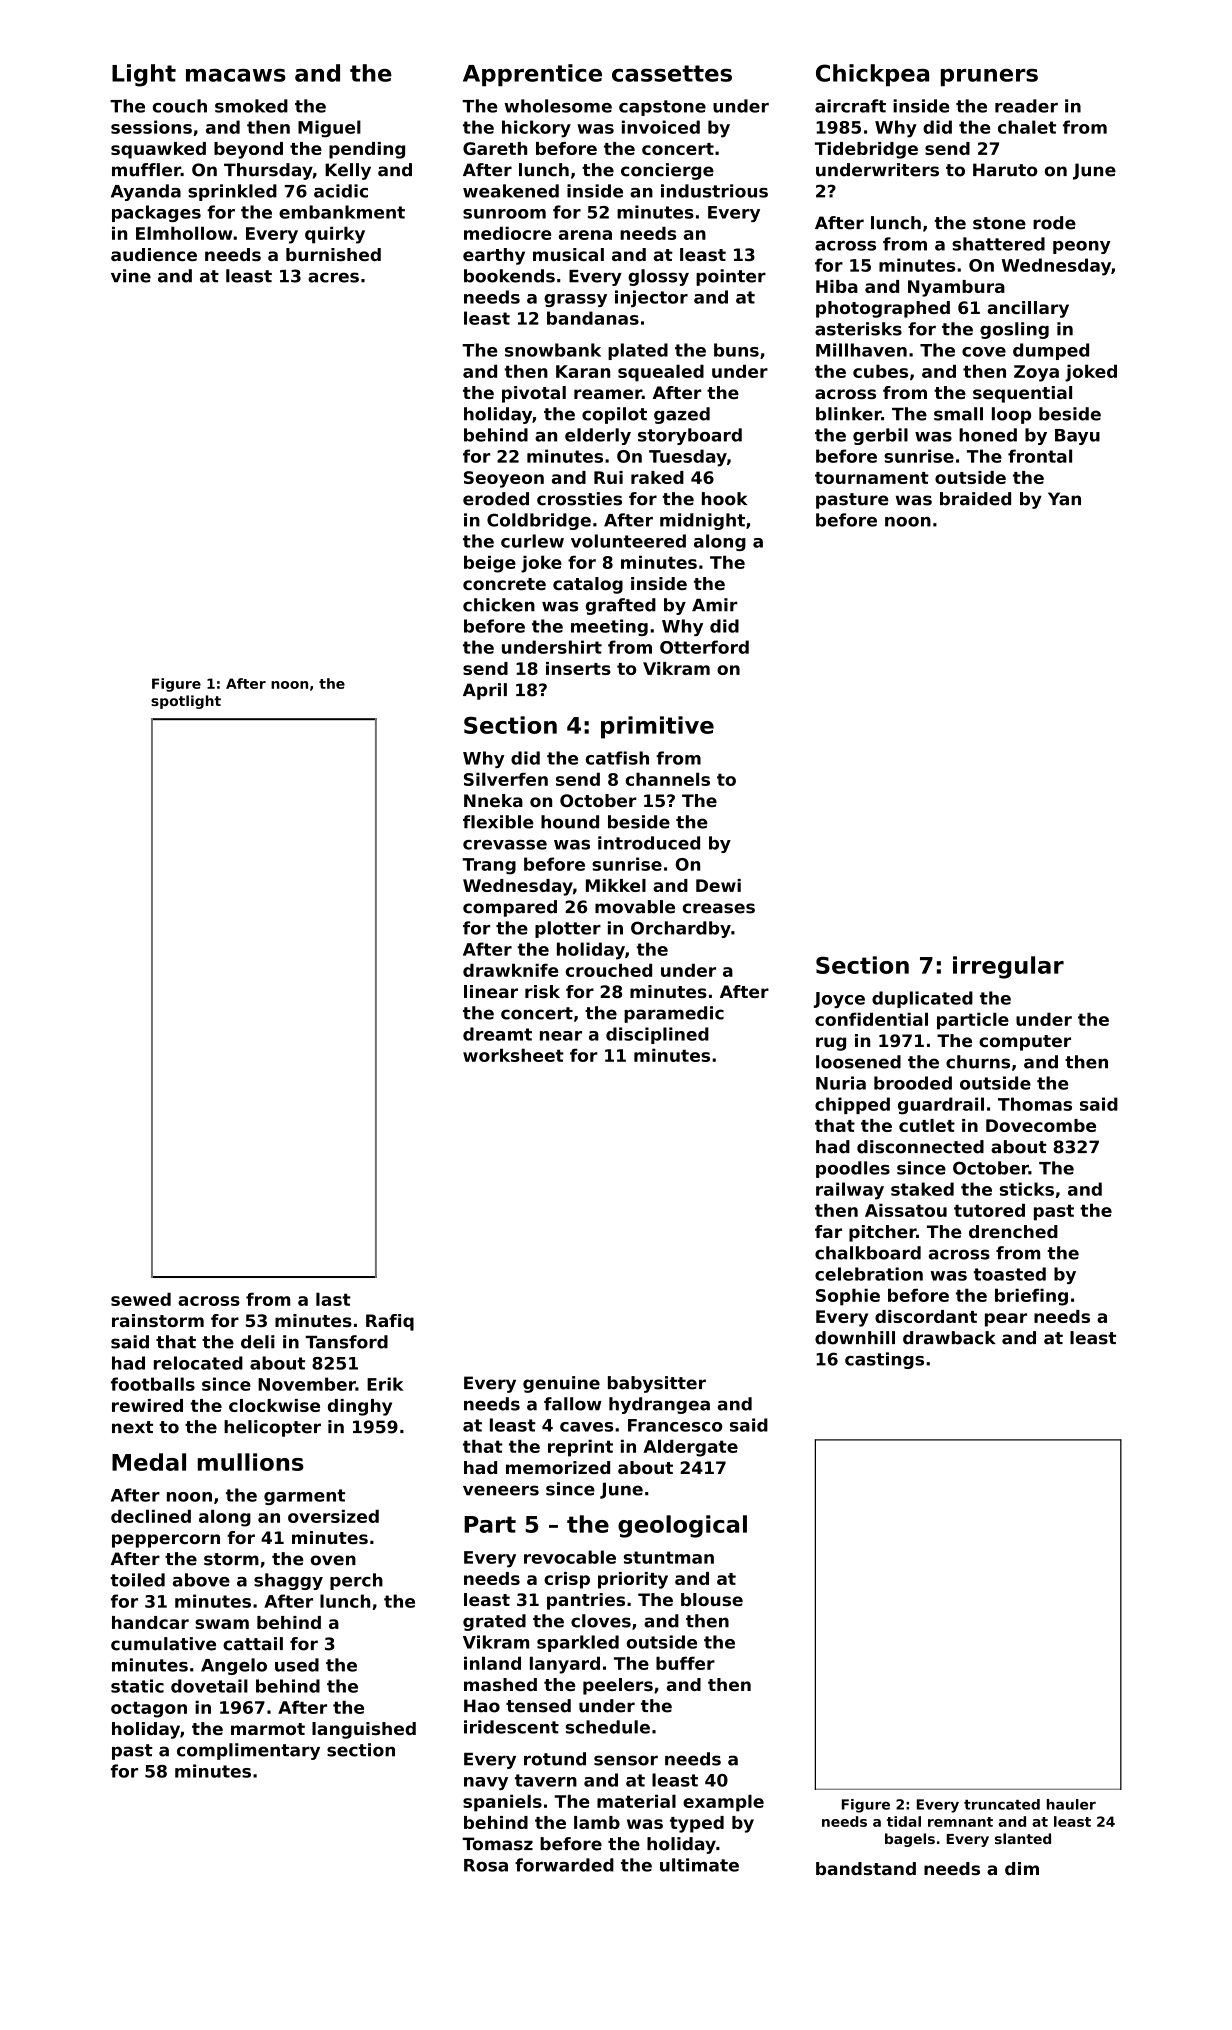 This image has width=1232, height=2030. What do you see at coordinates (1002, 1804) in the image?
I see `truncated` at bounding box center [1002, 1804].
